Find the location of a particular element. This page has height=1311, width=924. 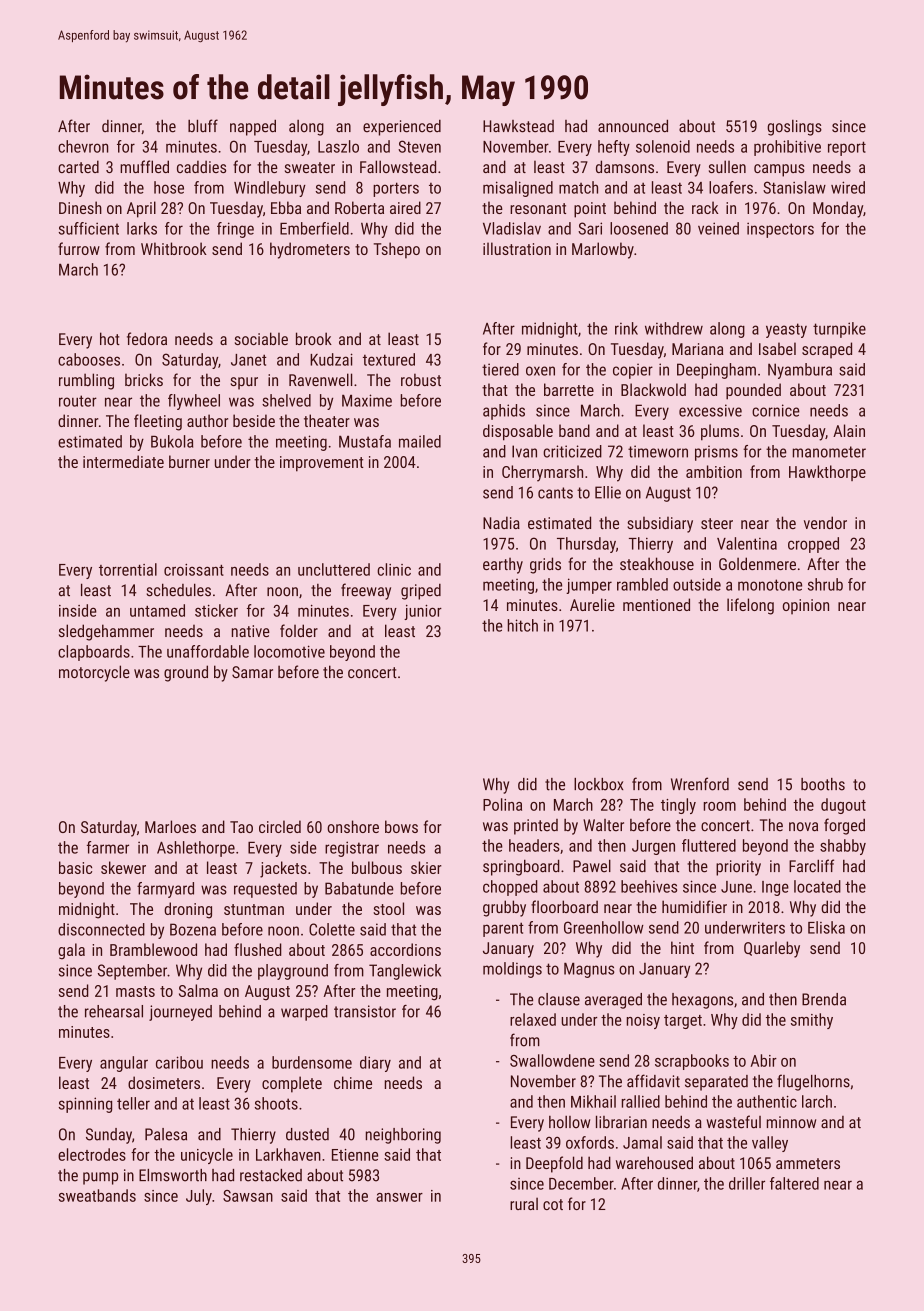

jumper is located at coordinates (589, 586).
